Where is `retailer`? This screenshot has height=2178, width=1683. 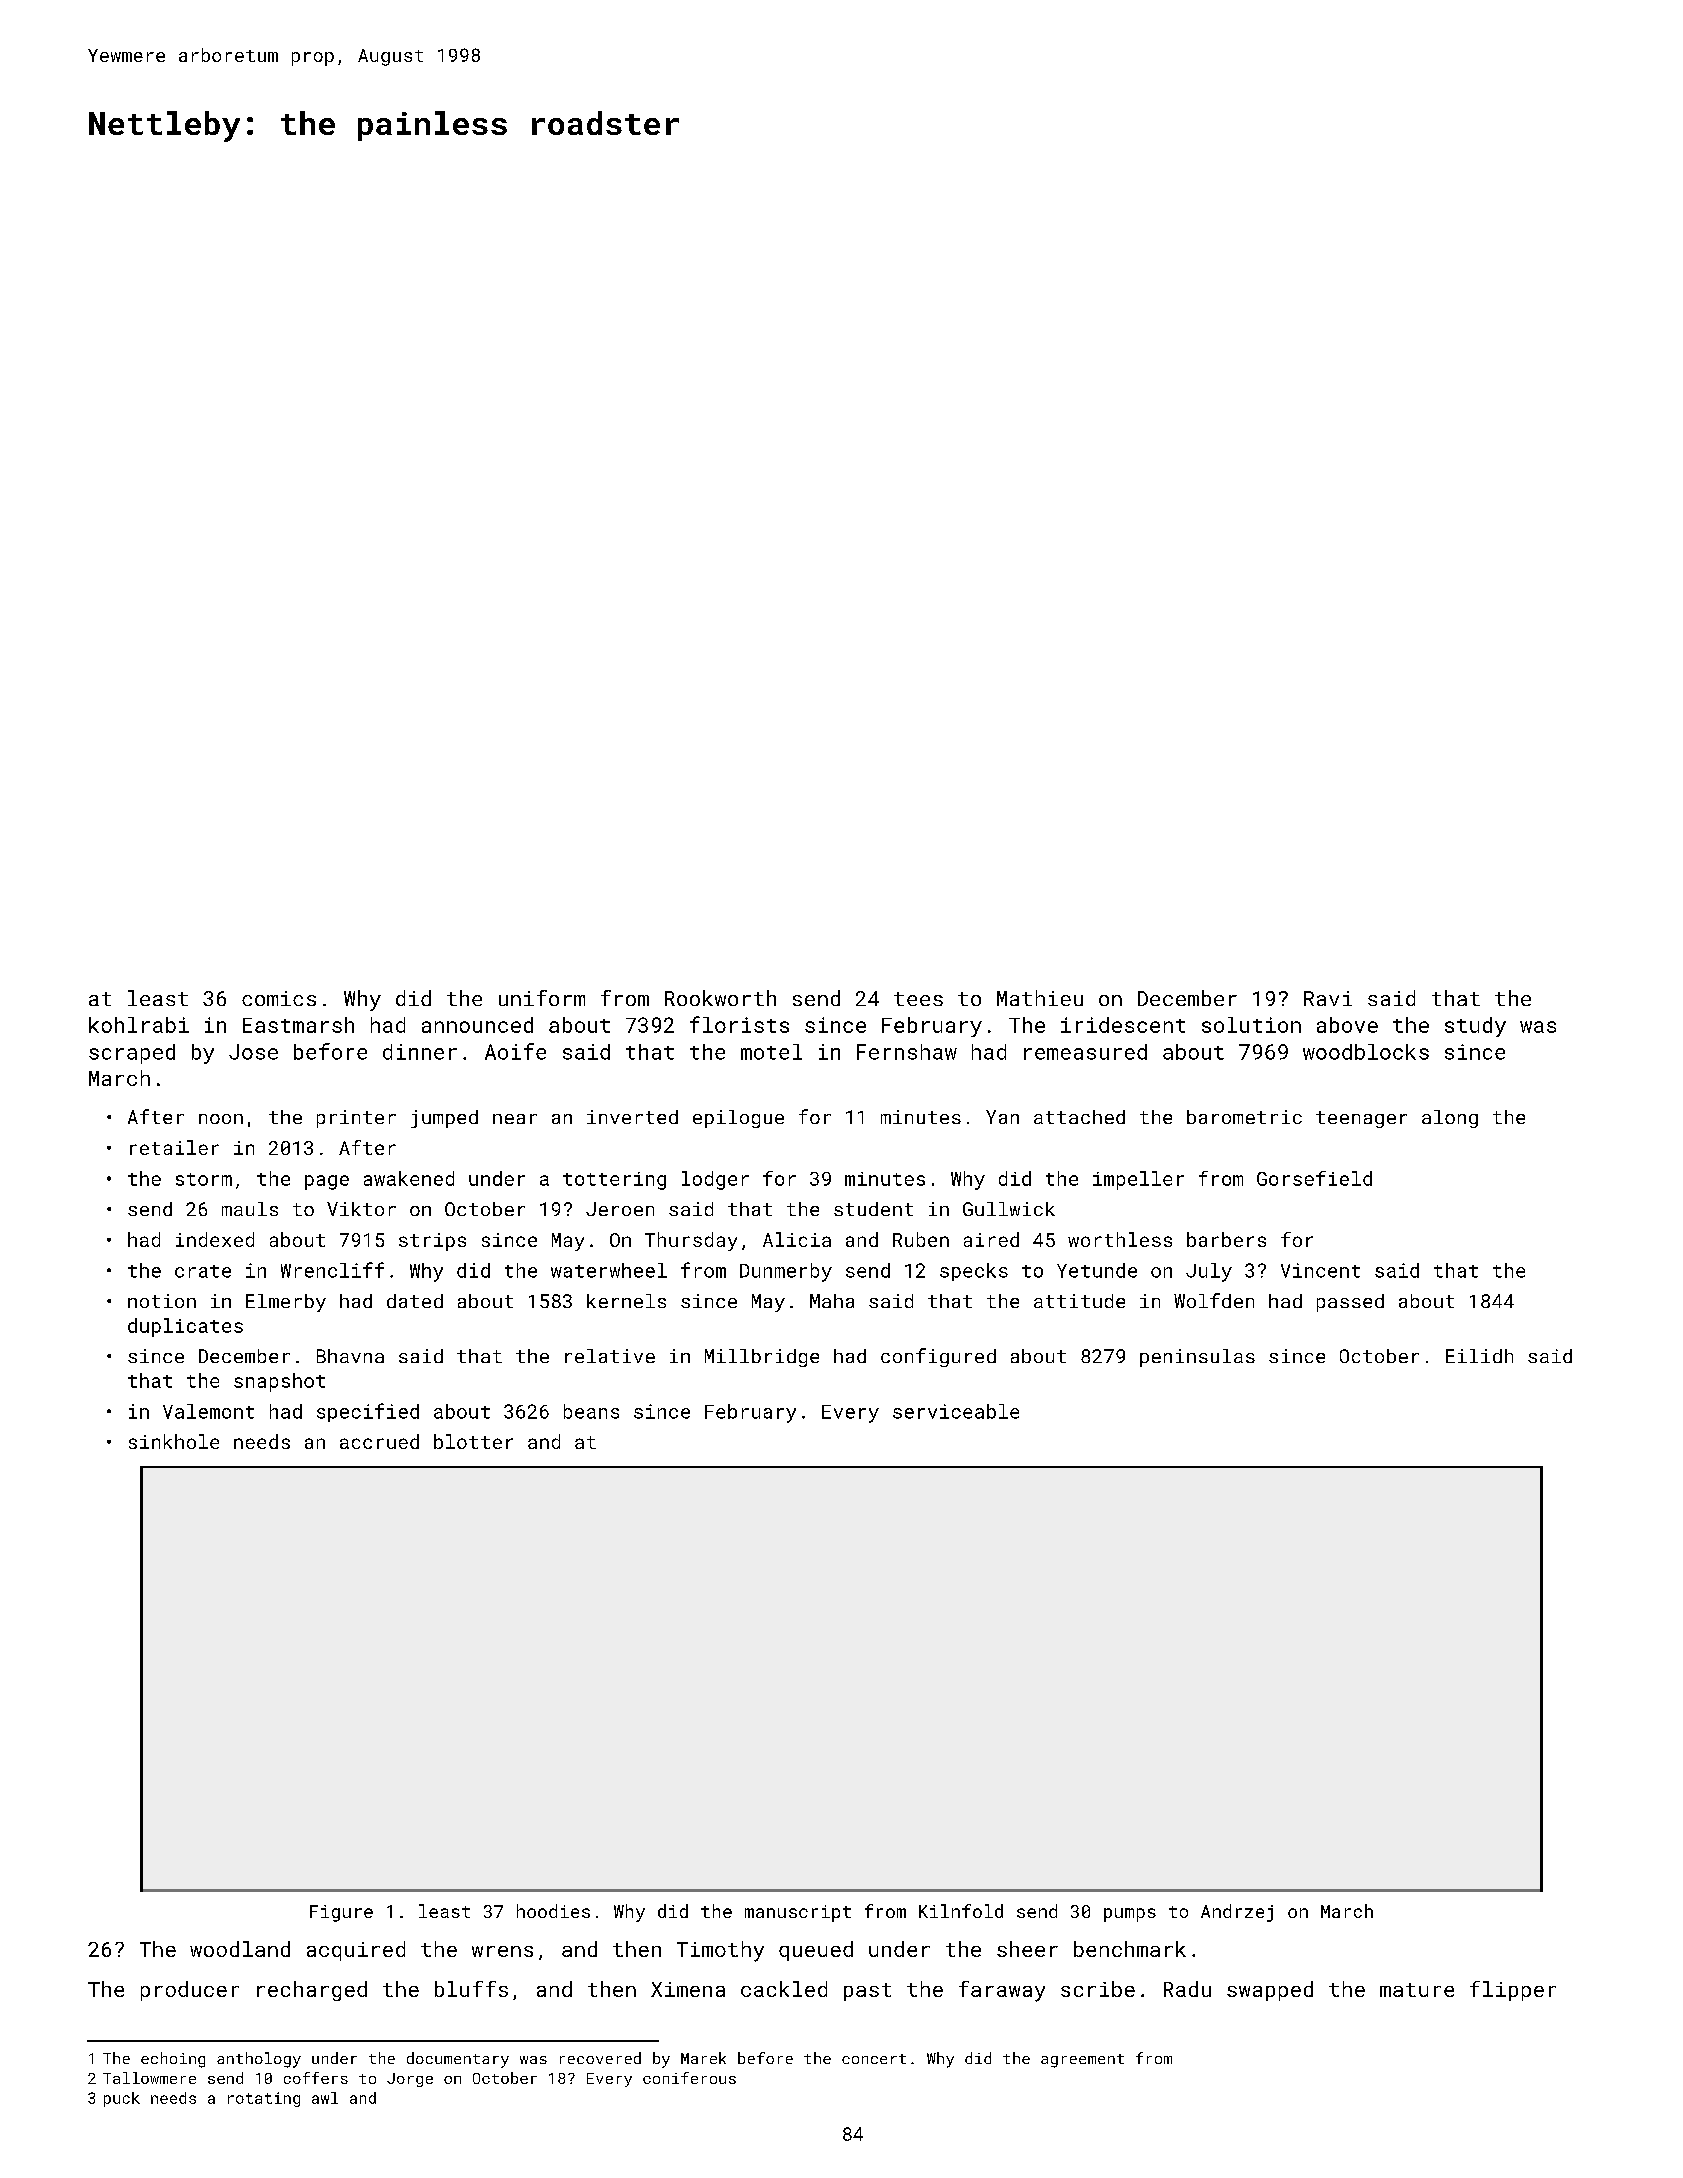
retailer is located at coordinates (174, 1147).
